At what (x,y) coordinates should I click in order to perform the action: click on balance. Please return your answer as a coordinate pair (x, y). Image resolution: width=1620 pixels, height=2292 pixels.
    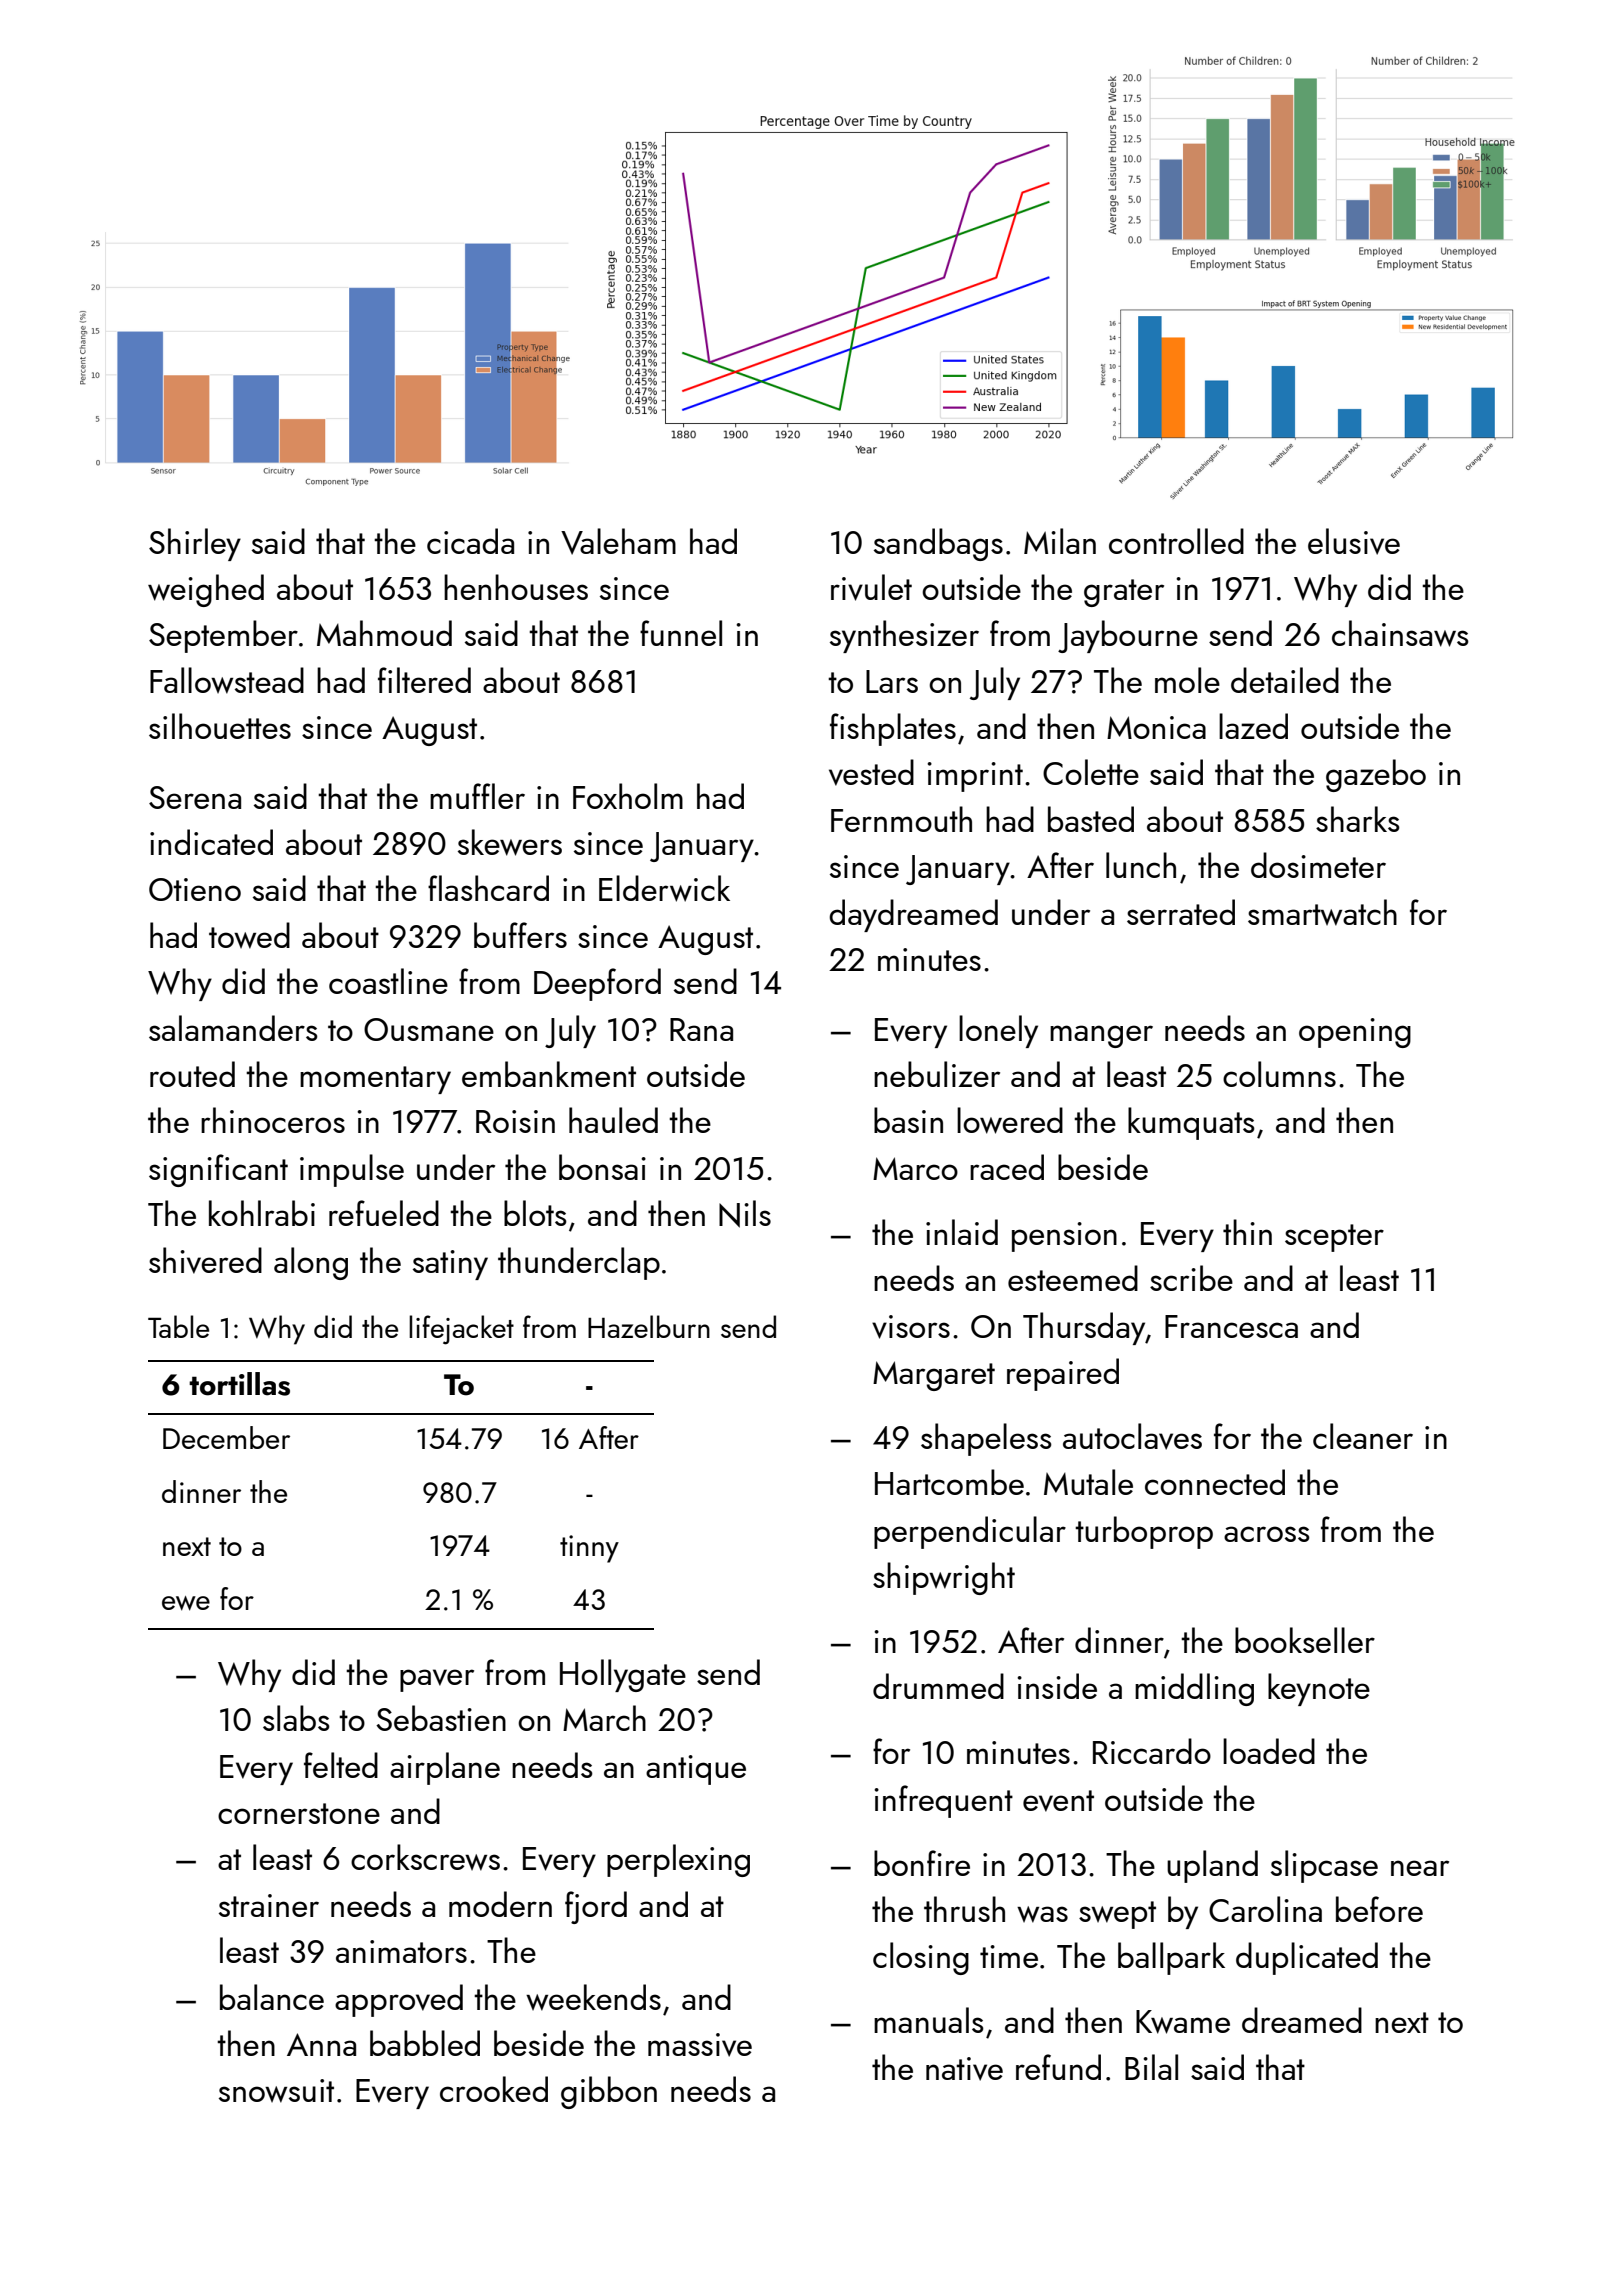
    Looking at the image, I should click on (272, 1997).
